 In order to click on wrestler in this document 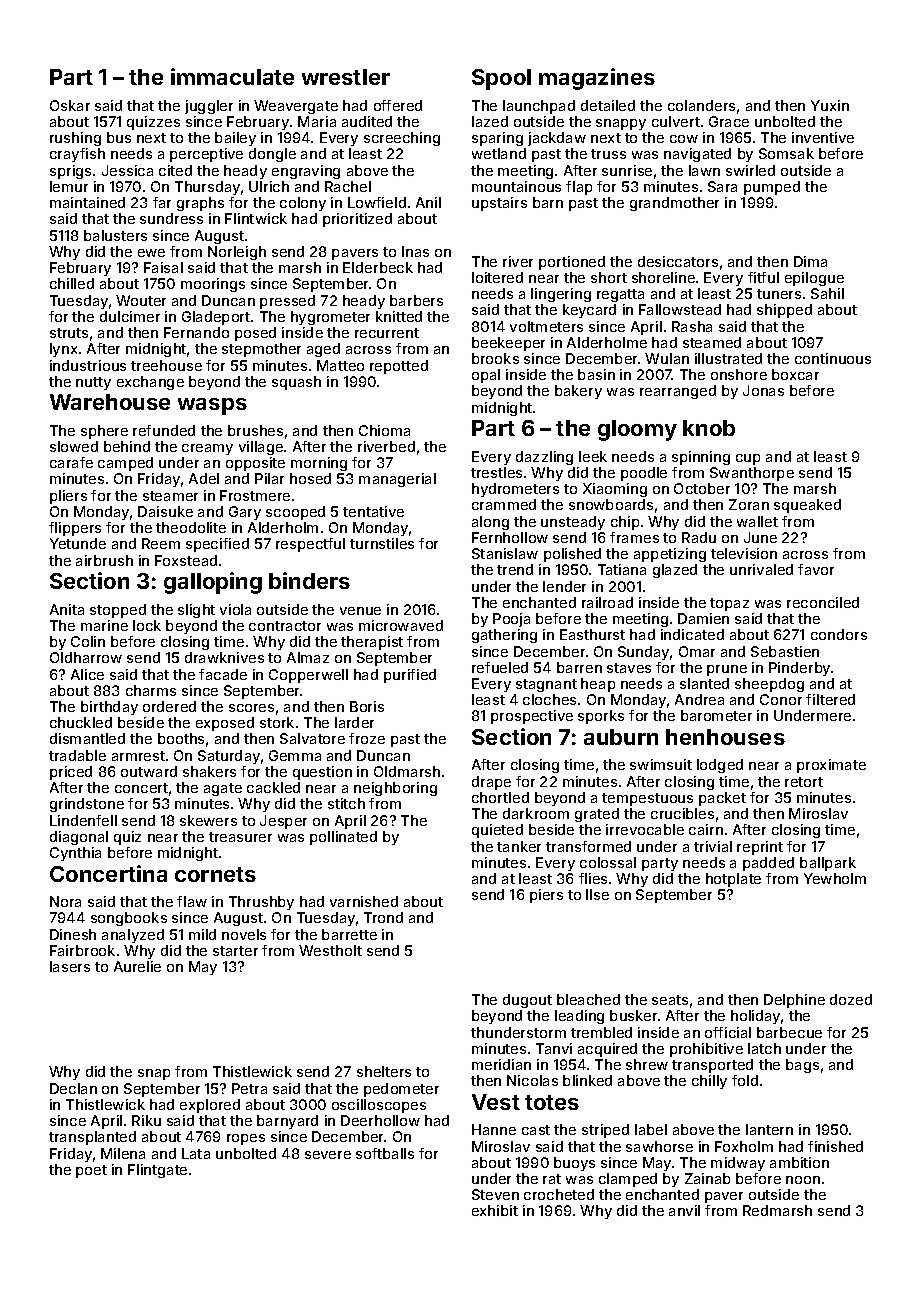, I will do `click(346, 77)`.
